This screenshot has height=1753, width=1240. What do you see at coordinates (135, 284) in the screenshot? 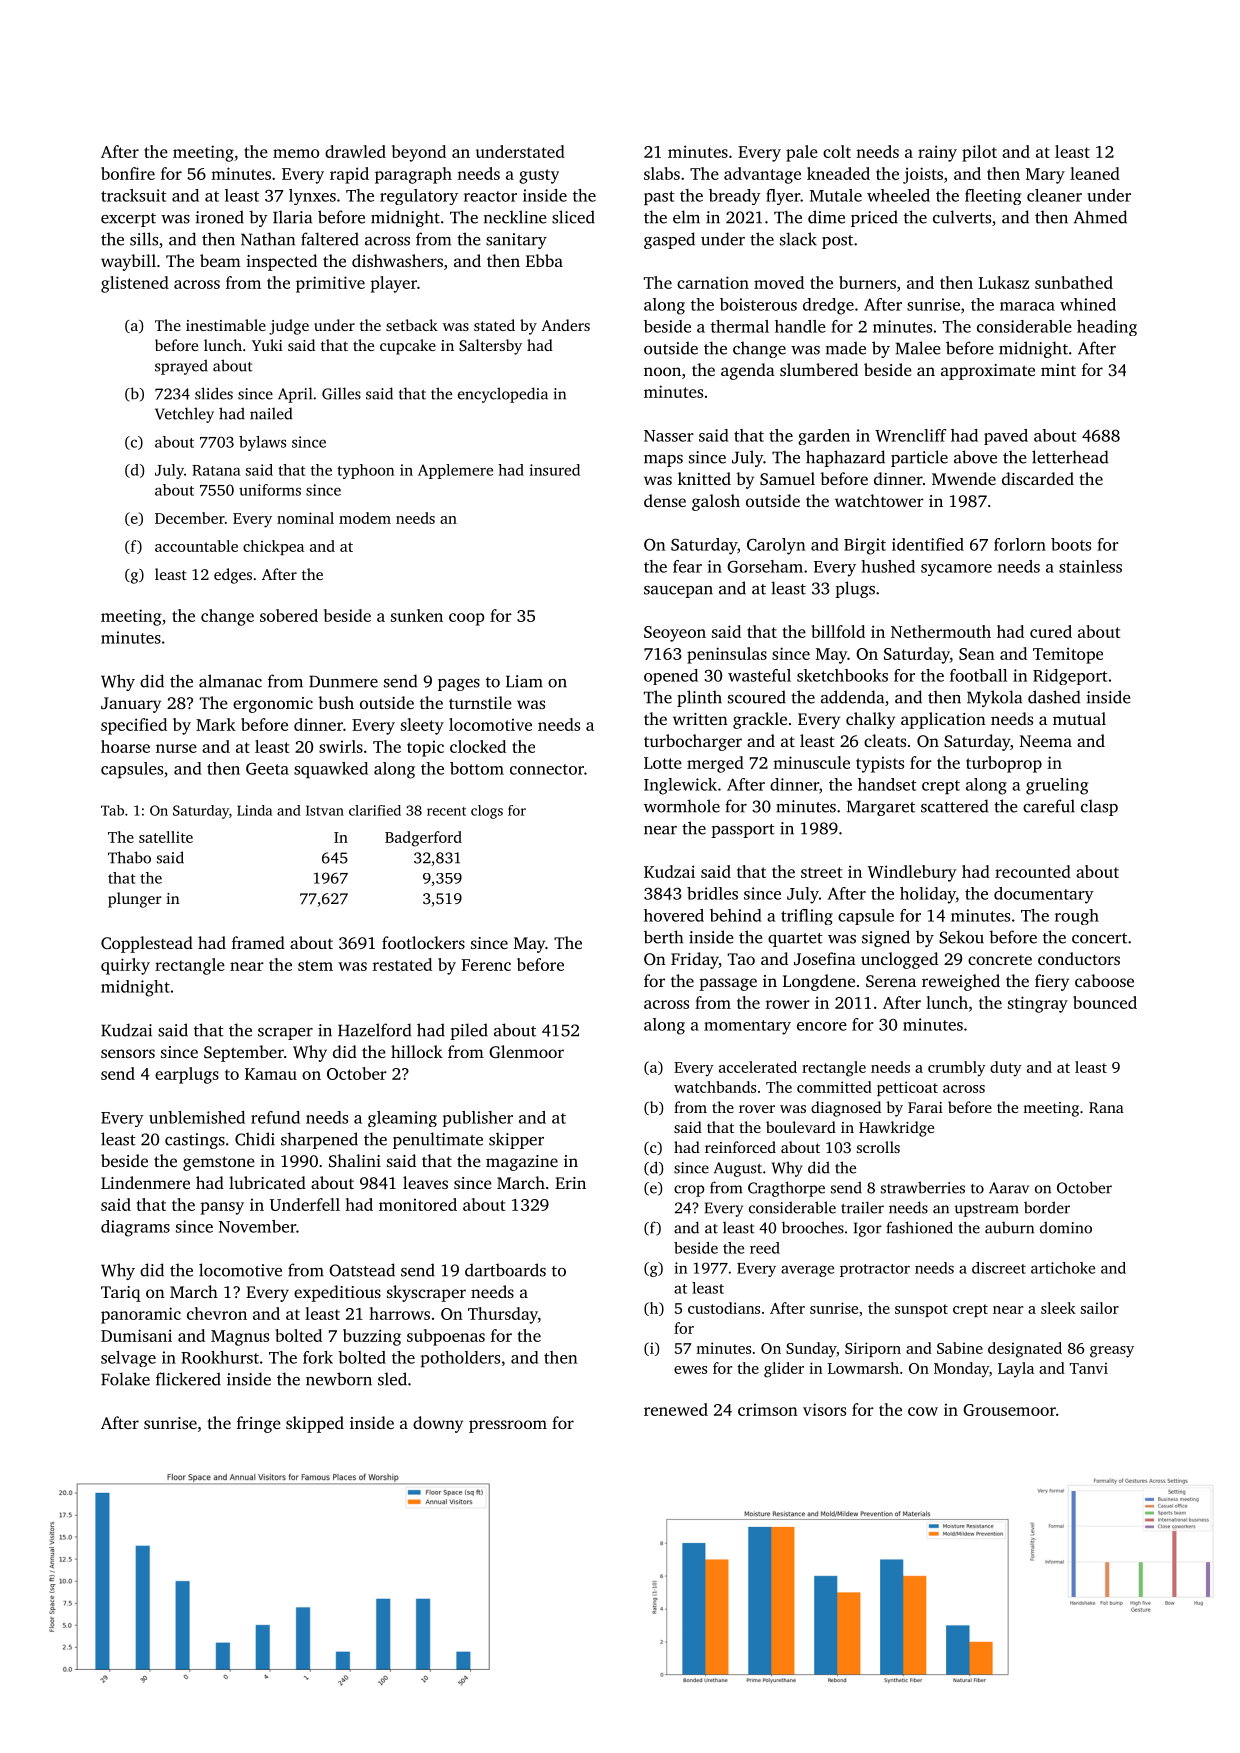
I see `glistened` at bounding box center [135, 284].
